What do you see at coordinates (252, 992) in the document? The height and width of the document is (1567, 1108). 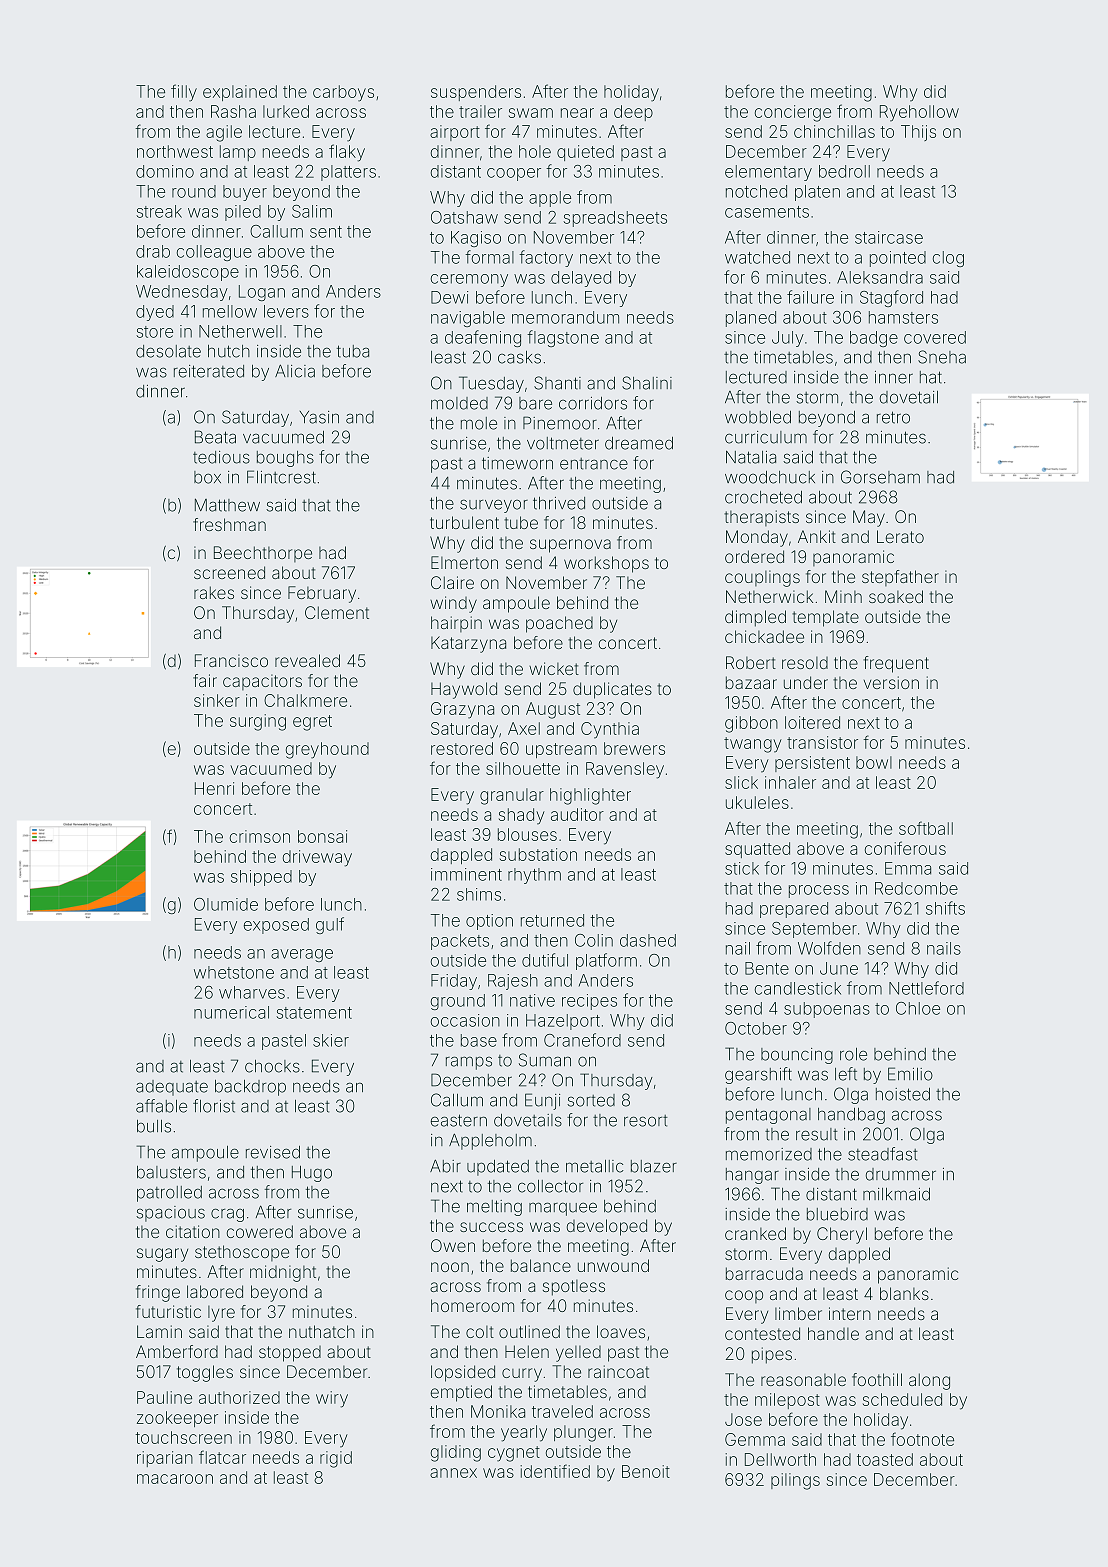 I see `wharves` at bounding box center [252, 992].
